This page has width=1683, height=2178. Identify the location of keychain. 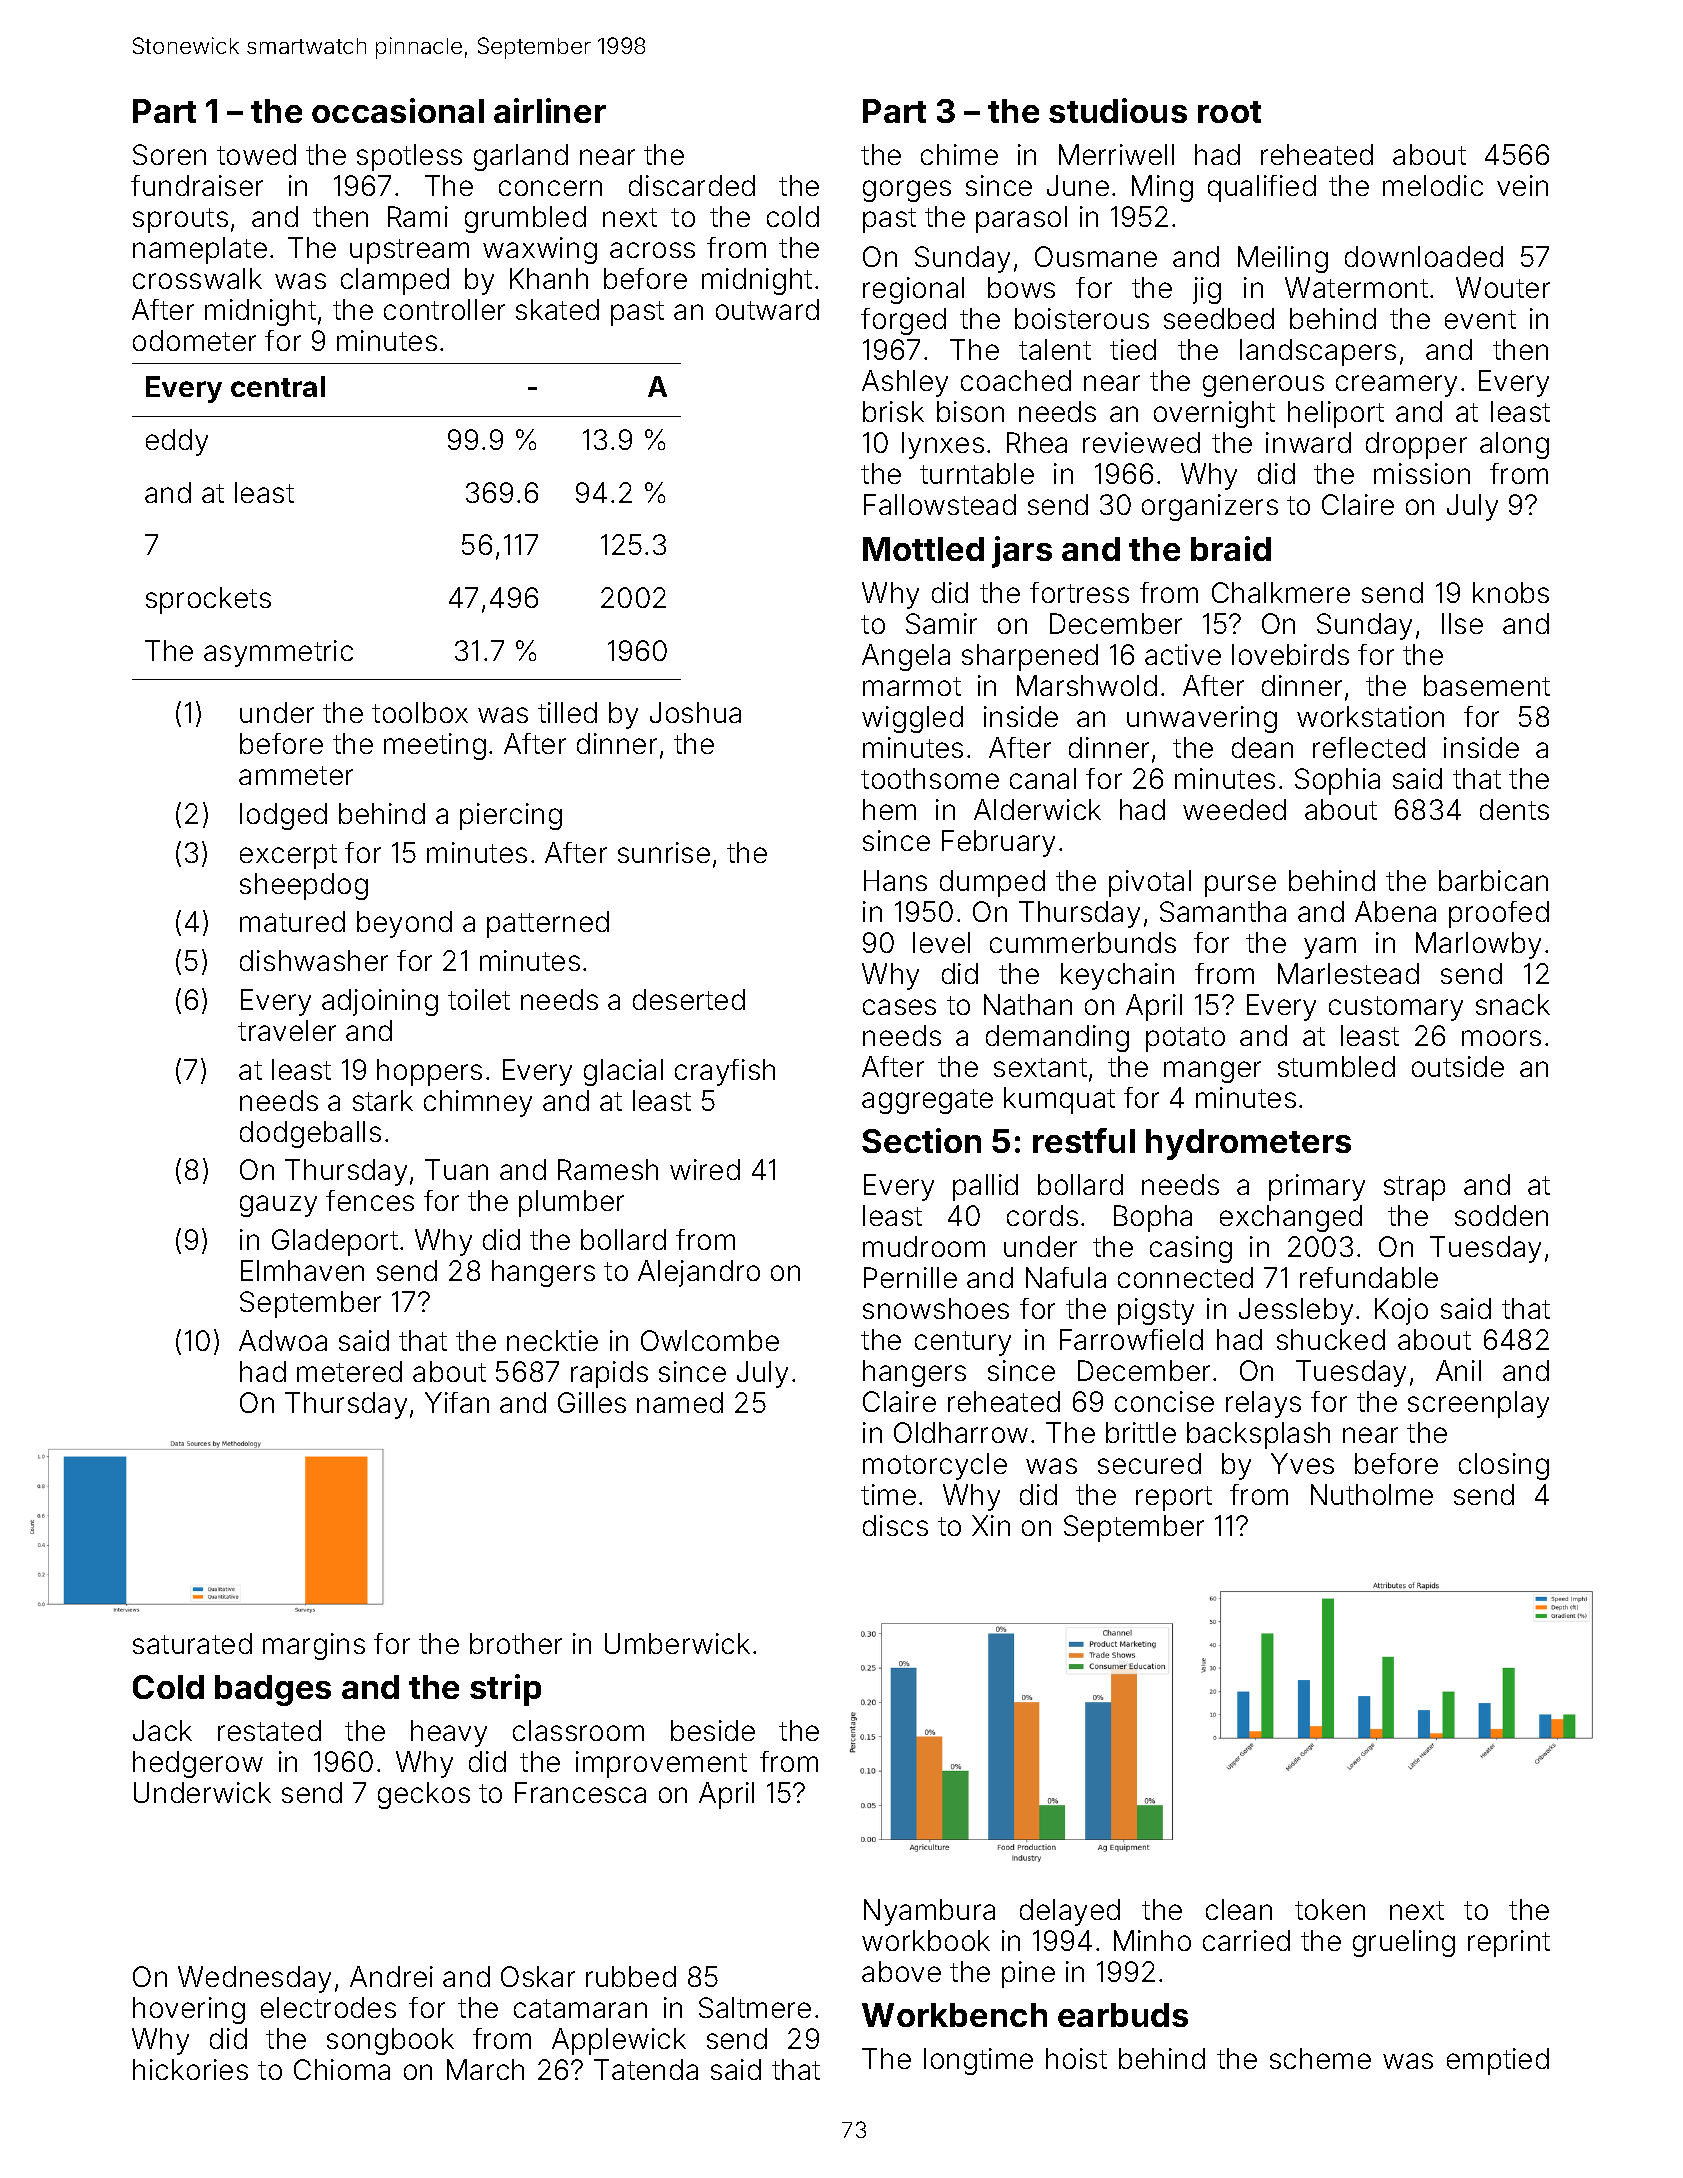
(1117, 976).
